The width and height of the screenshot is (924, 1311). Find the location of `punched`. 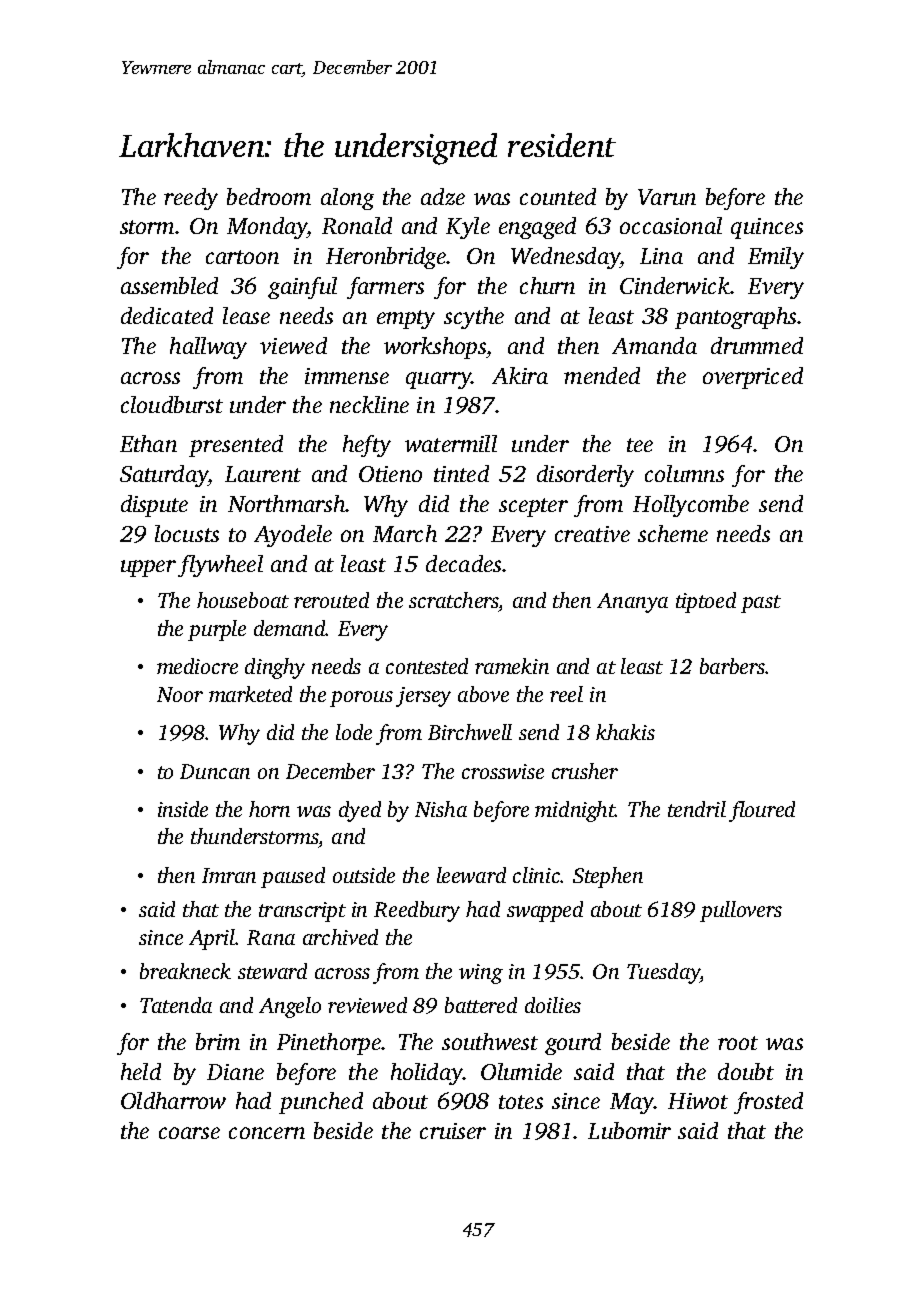

punched is located at coordinates (321, 1103).
